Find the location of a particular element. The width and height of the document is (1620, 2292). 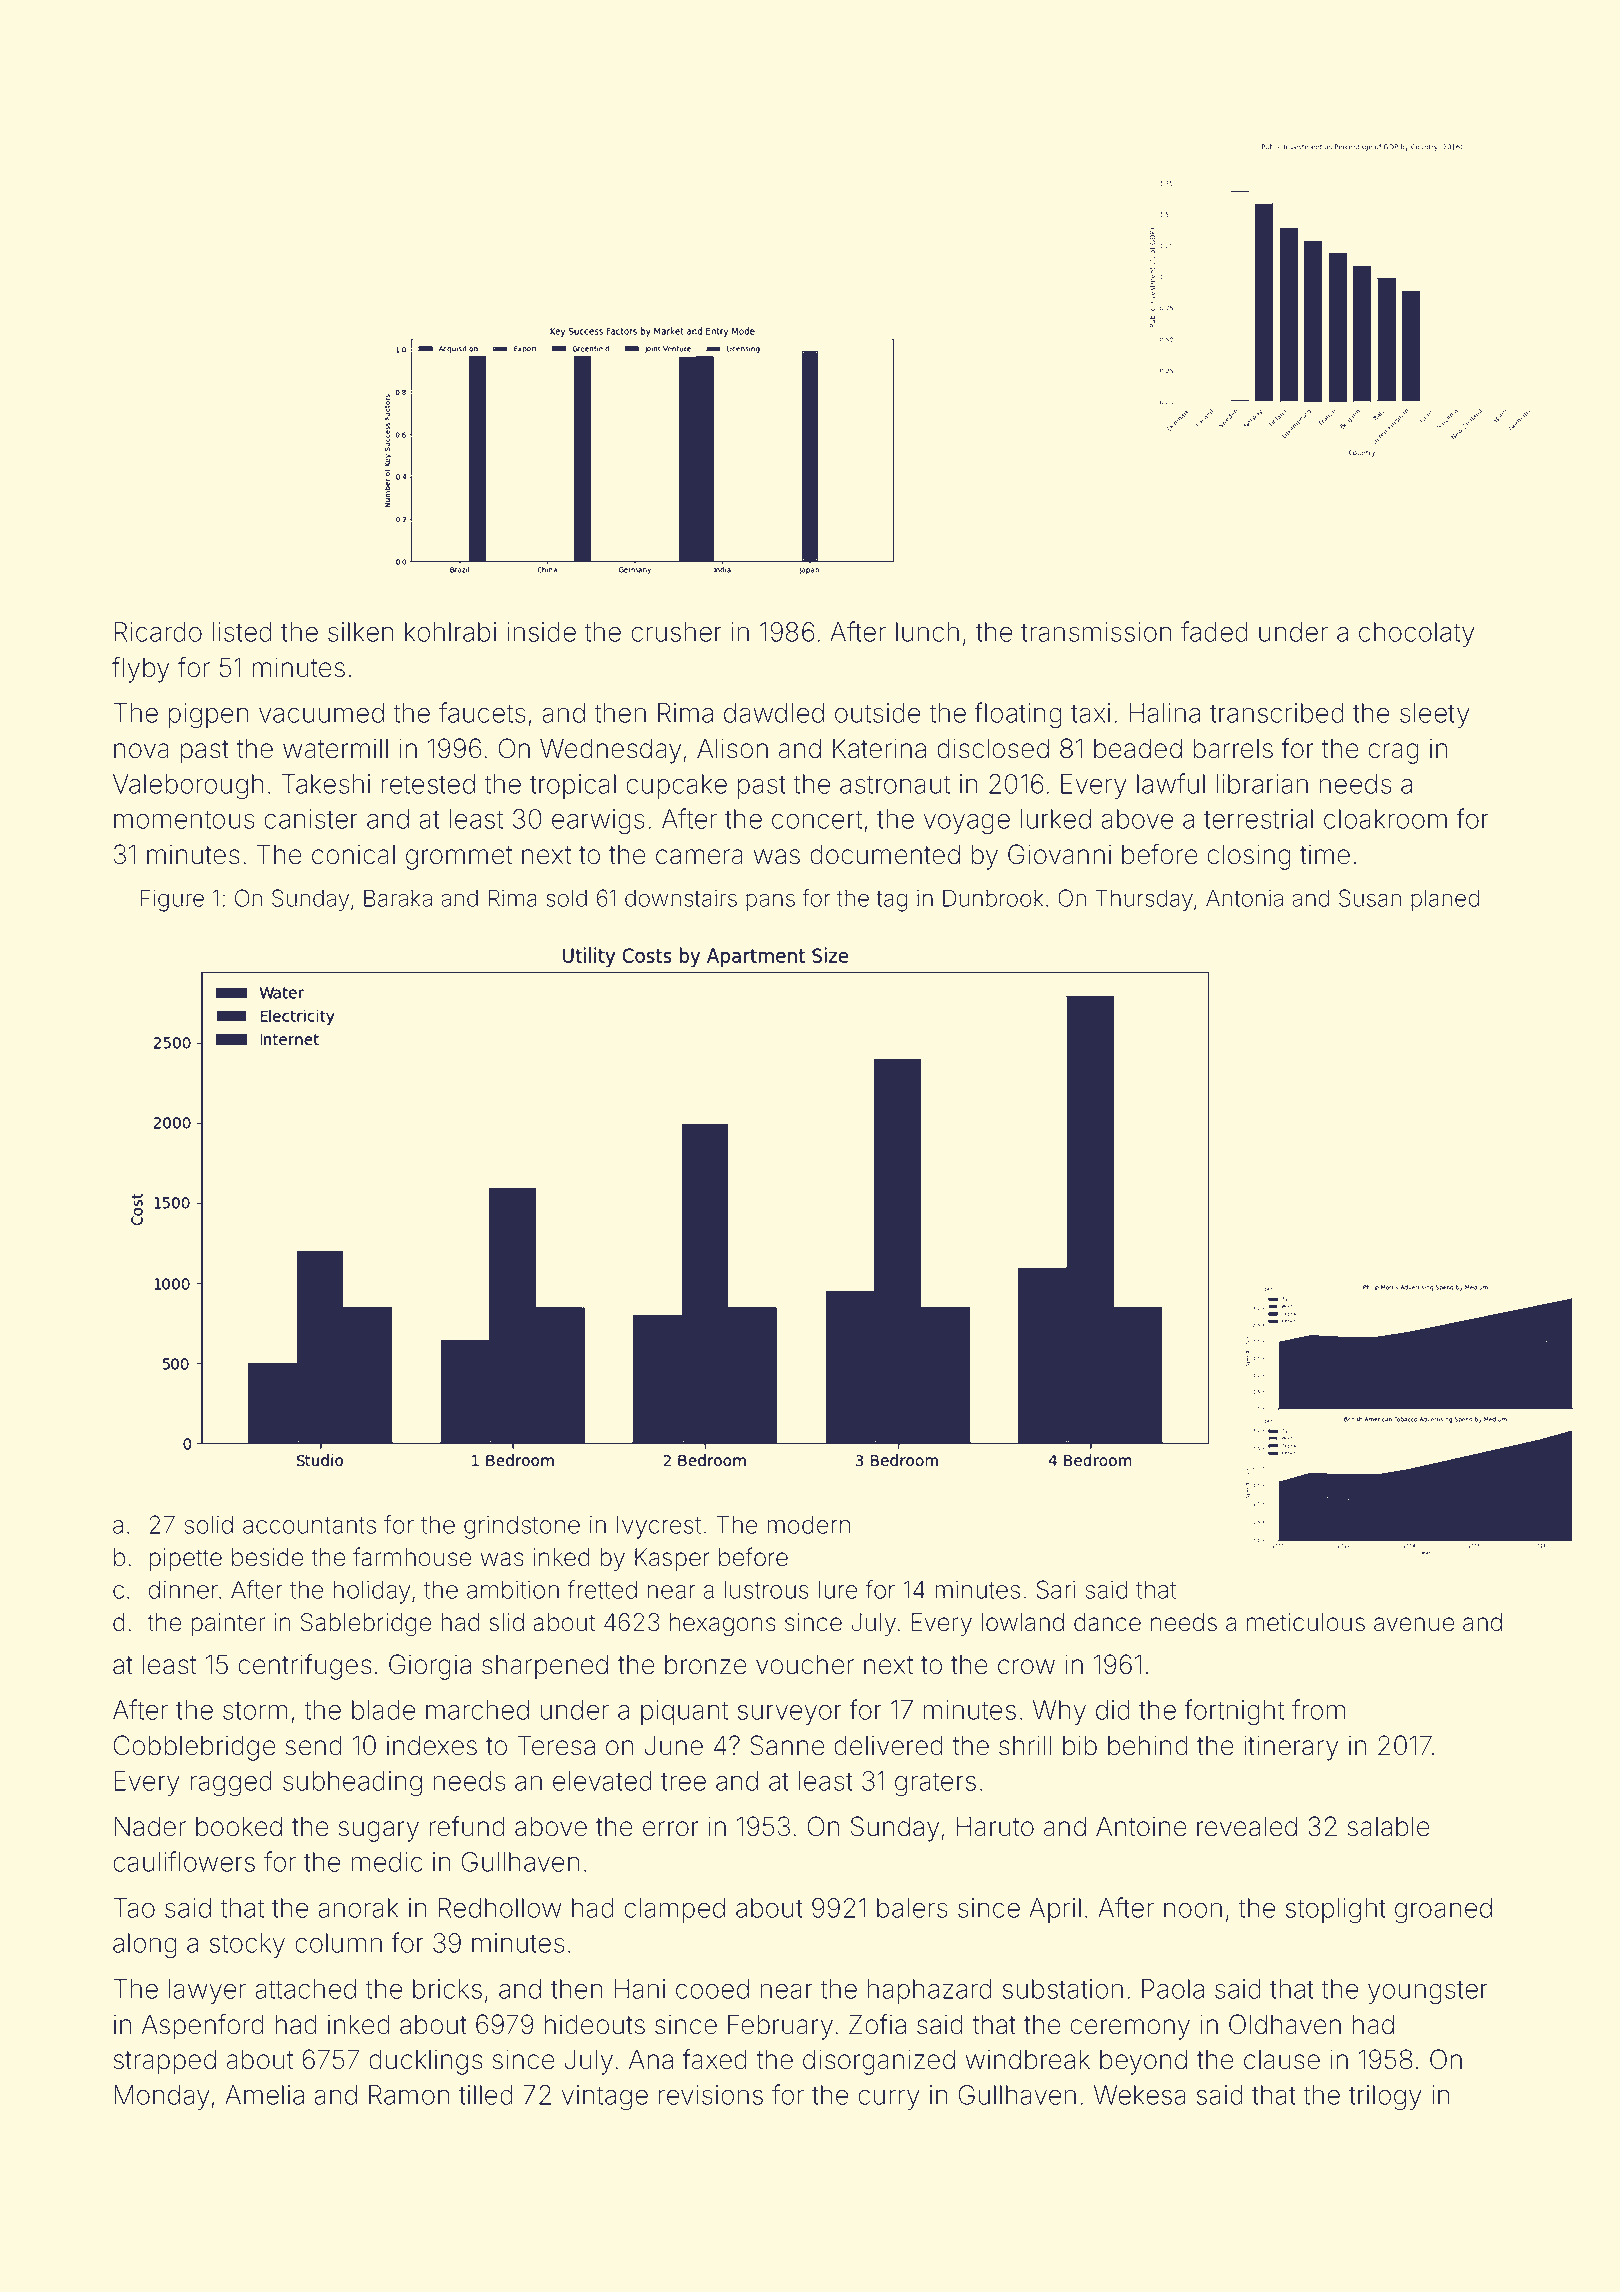

Baraka is located at coordinates (398, 898).
